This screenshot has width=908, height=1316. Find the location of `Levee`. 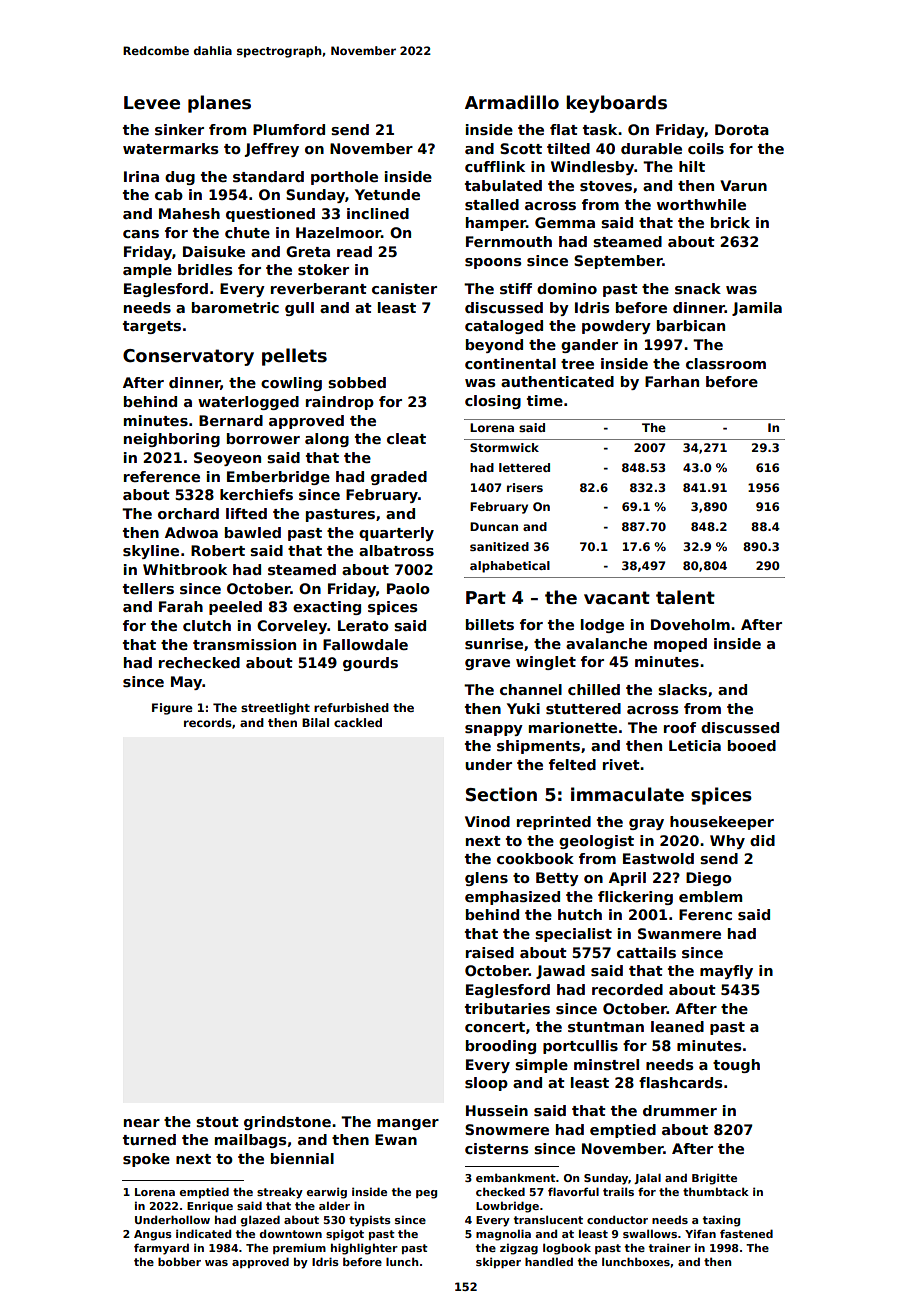

Levee is located at coordinates (152, 103).
